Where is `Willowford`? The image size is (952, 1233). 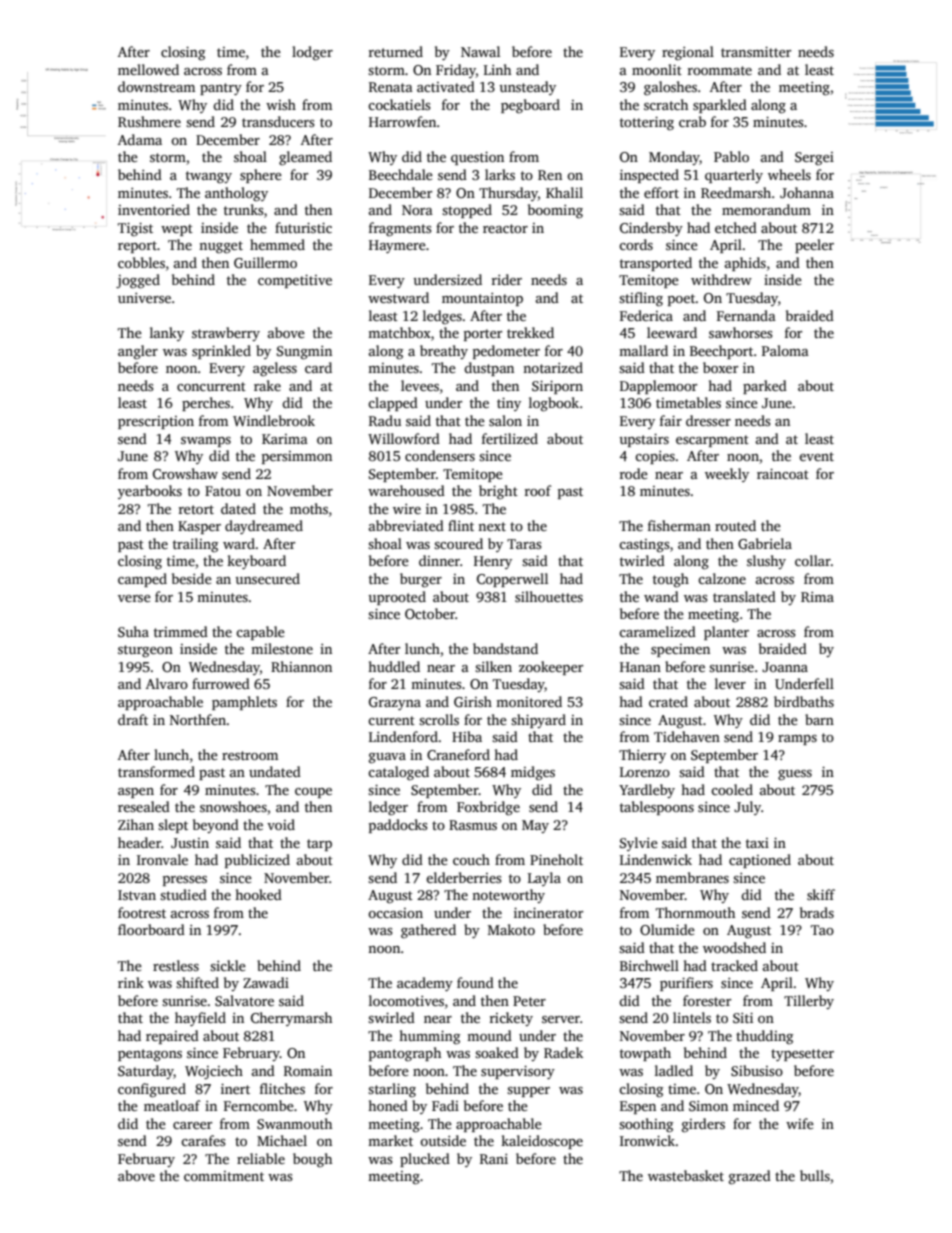 Willowford is located at coordinates (404, 438).
